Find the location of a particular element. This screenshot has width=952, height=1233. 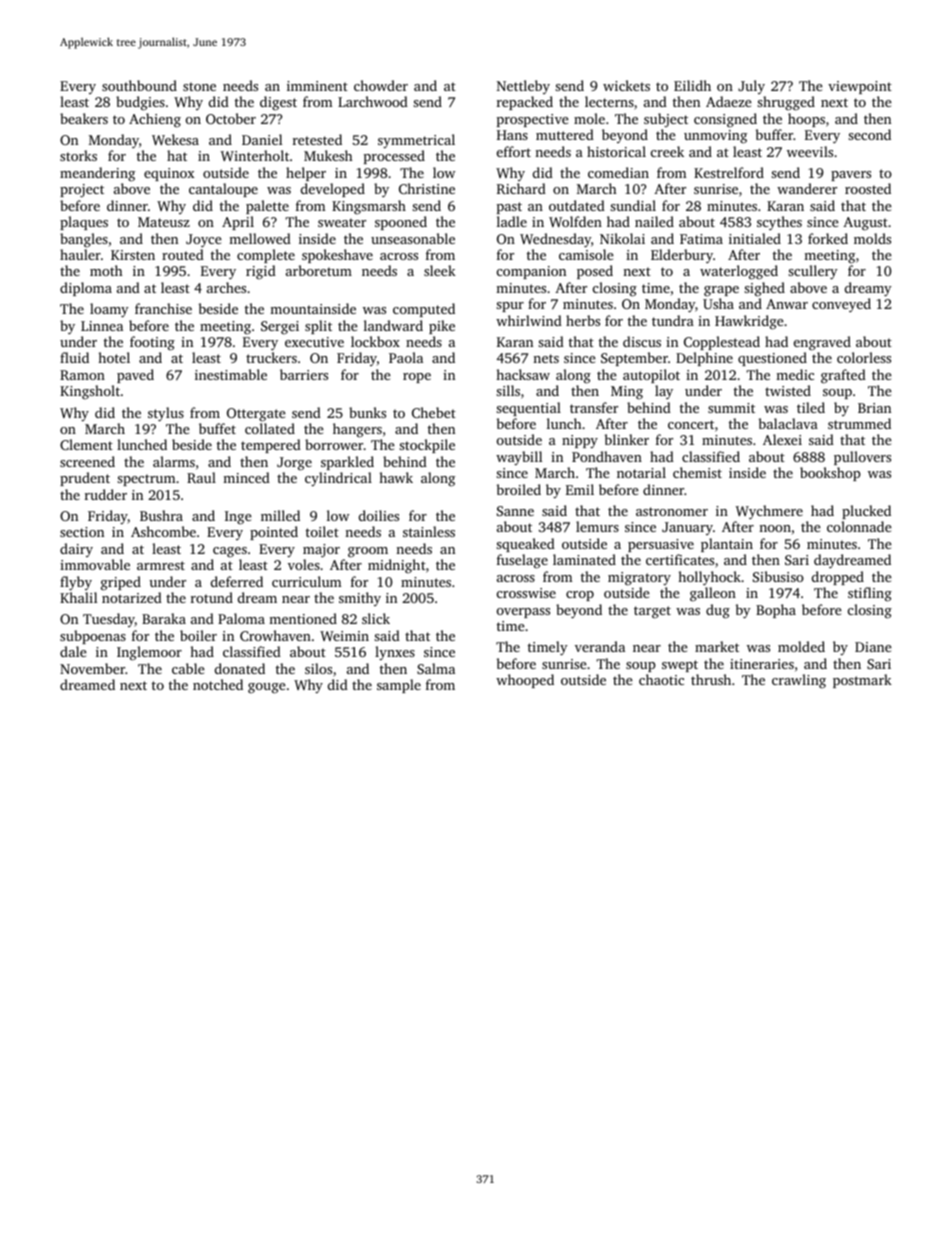

notched is located at coordinates (218, 684).
